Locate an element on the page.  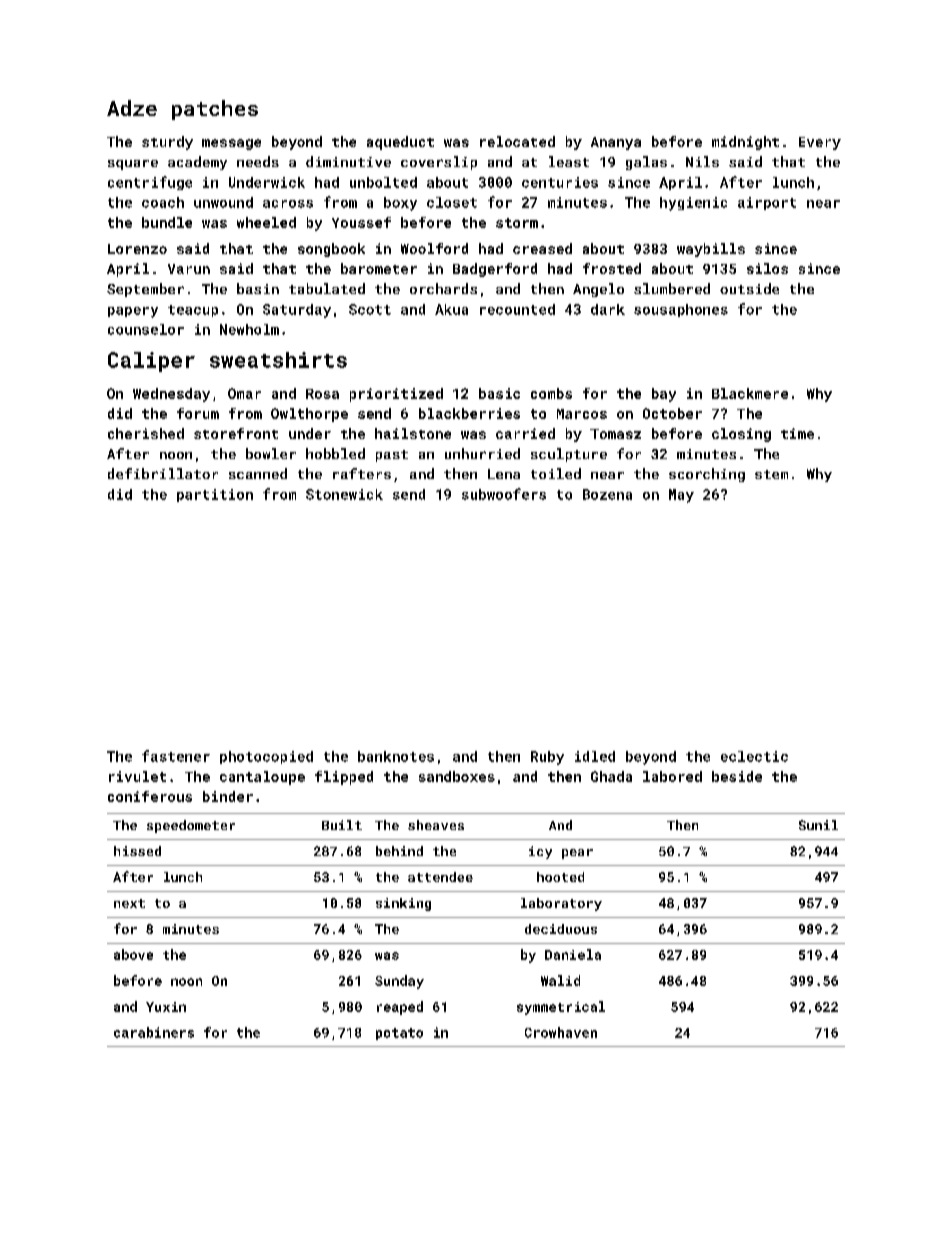
subwoofers is located at coordinates (504, 494).
